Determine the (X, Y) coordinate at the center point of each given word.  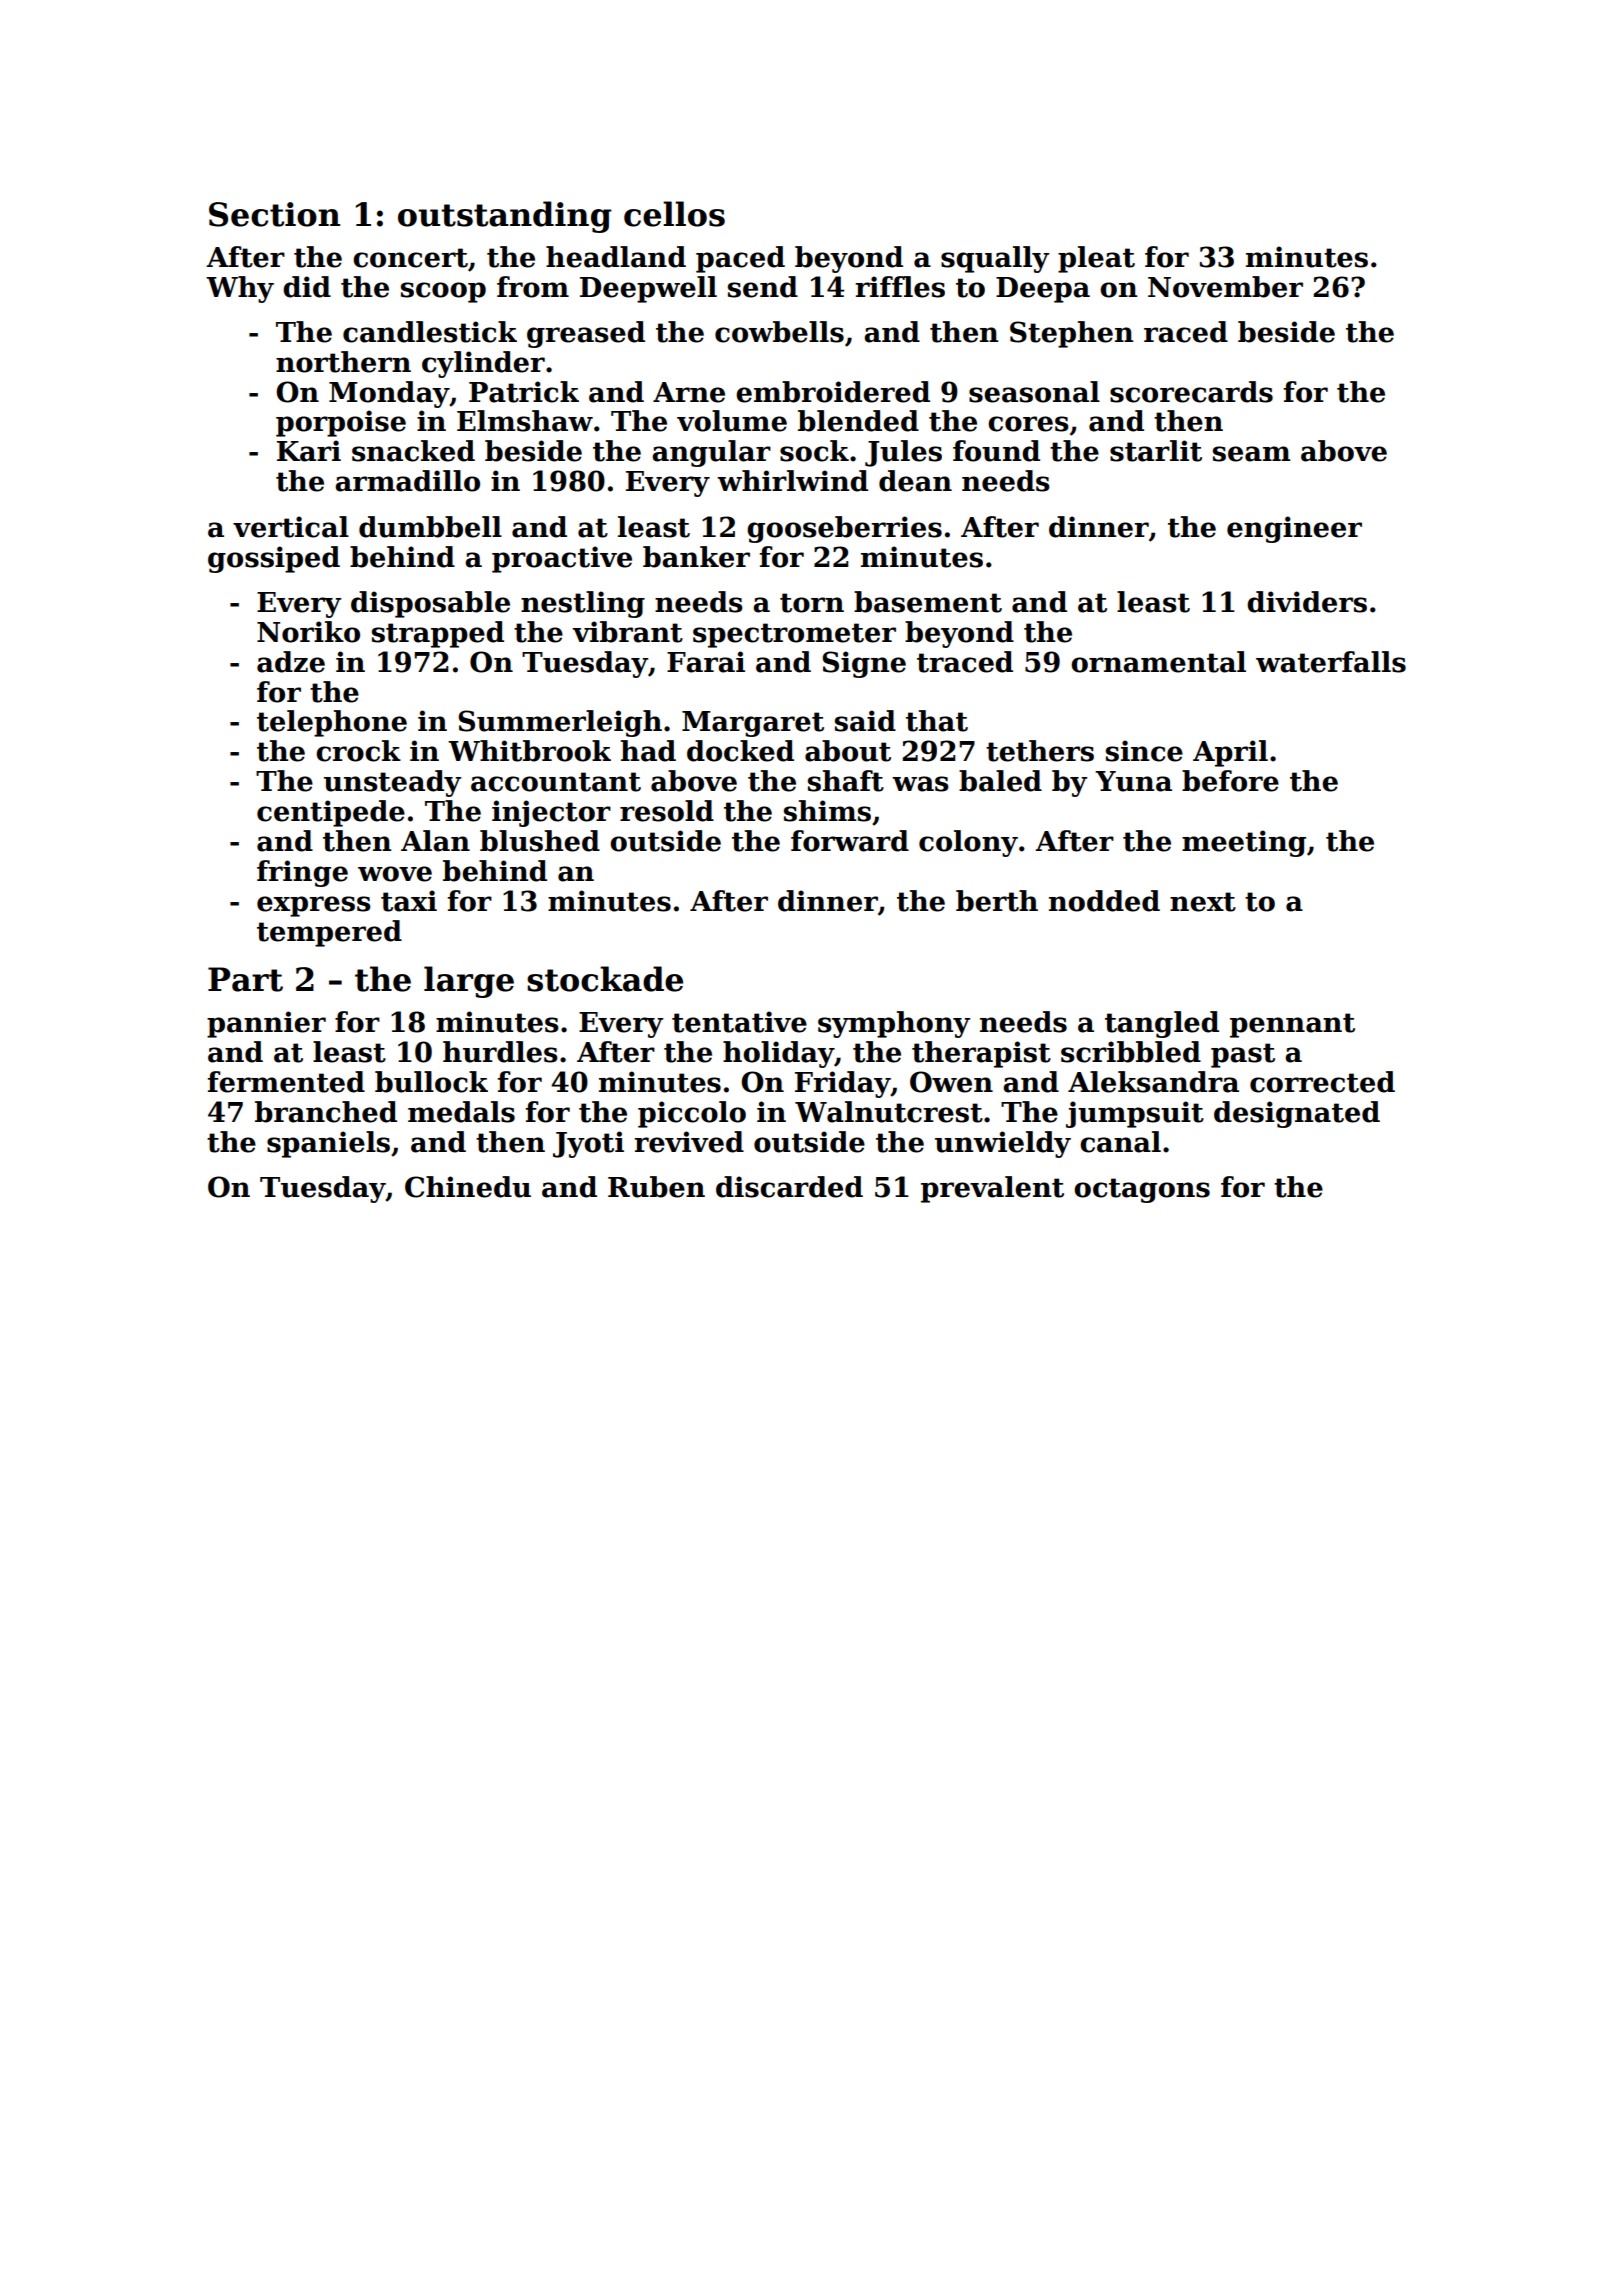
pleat (1096, 259)
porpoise (341, 423)
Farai (706, 662)
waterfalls (1331, 662)
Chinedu (468, 1187)
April (1230, 753)
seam (1252, 454)
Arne (689, 392)
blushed (540, 841)
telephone (332, 723)
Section (274, 214)
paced (740, 259)
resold (667, 811)
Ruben (656, 1187)
